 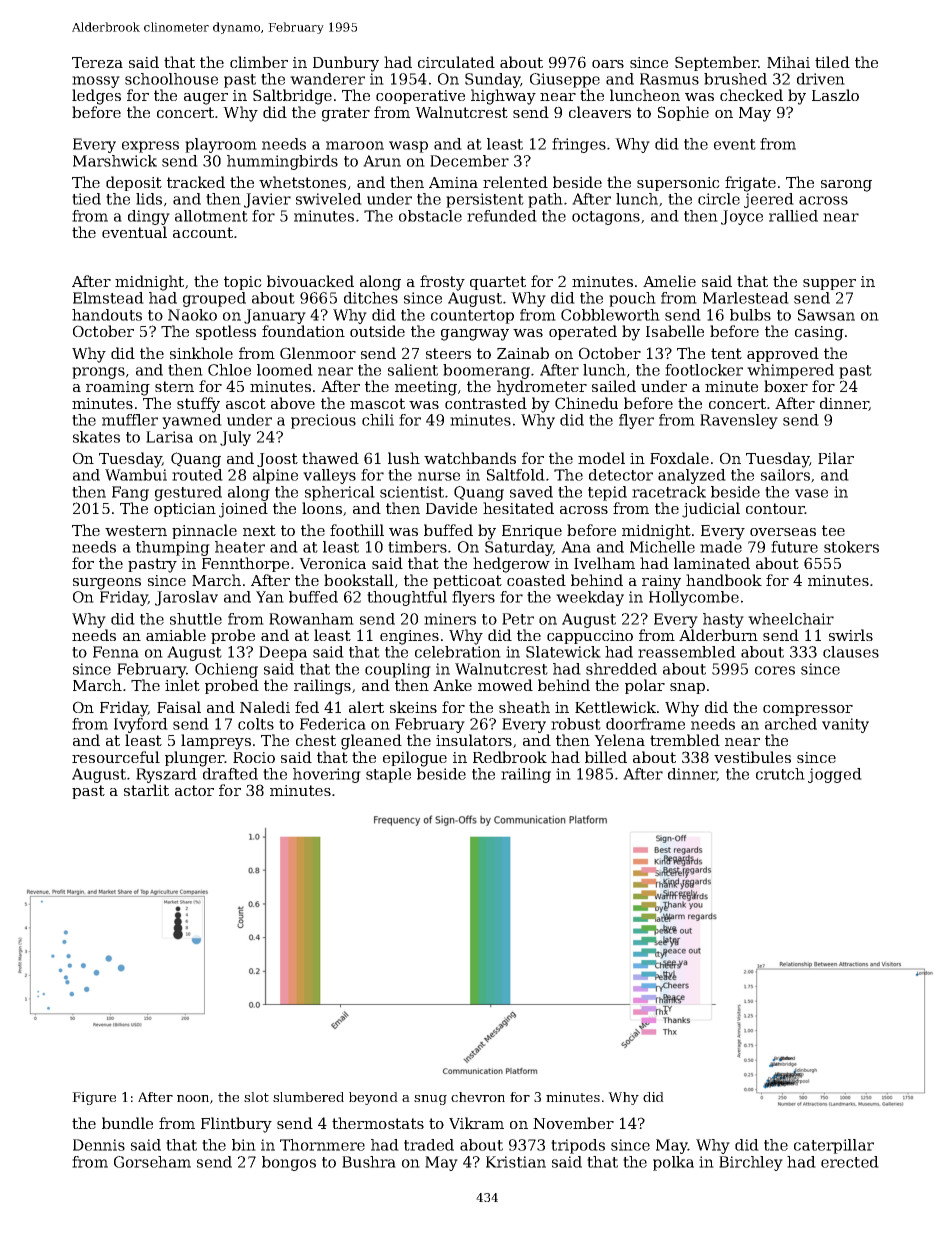 What do you see at coordinates (619, 740) in the screenshot?
I see `Yelena` at bounding box center [619, 740].
